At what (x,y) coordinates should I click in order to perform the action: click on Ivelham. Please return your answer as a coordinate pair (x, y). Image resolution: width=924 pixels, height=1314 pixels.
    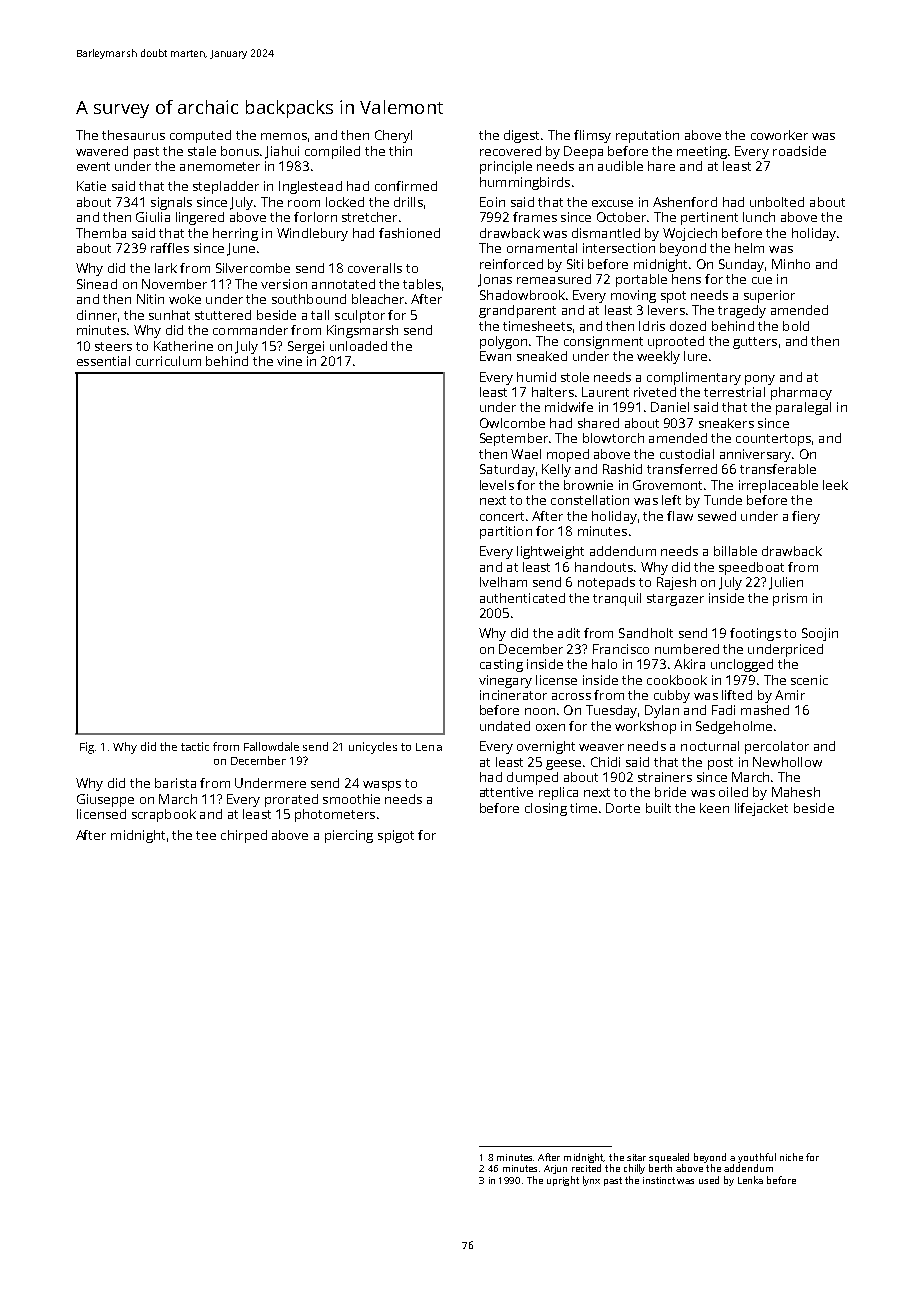
    Looking at the image, I should click on (503, 582).
